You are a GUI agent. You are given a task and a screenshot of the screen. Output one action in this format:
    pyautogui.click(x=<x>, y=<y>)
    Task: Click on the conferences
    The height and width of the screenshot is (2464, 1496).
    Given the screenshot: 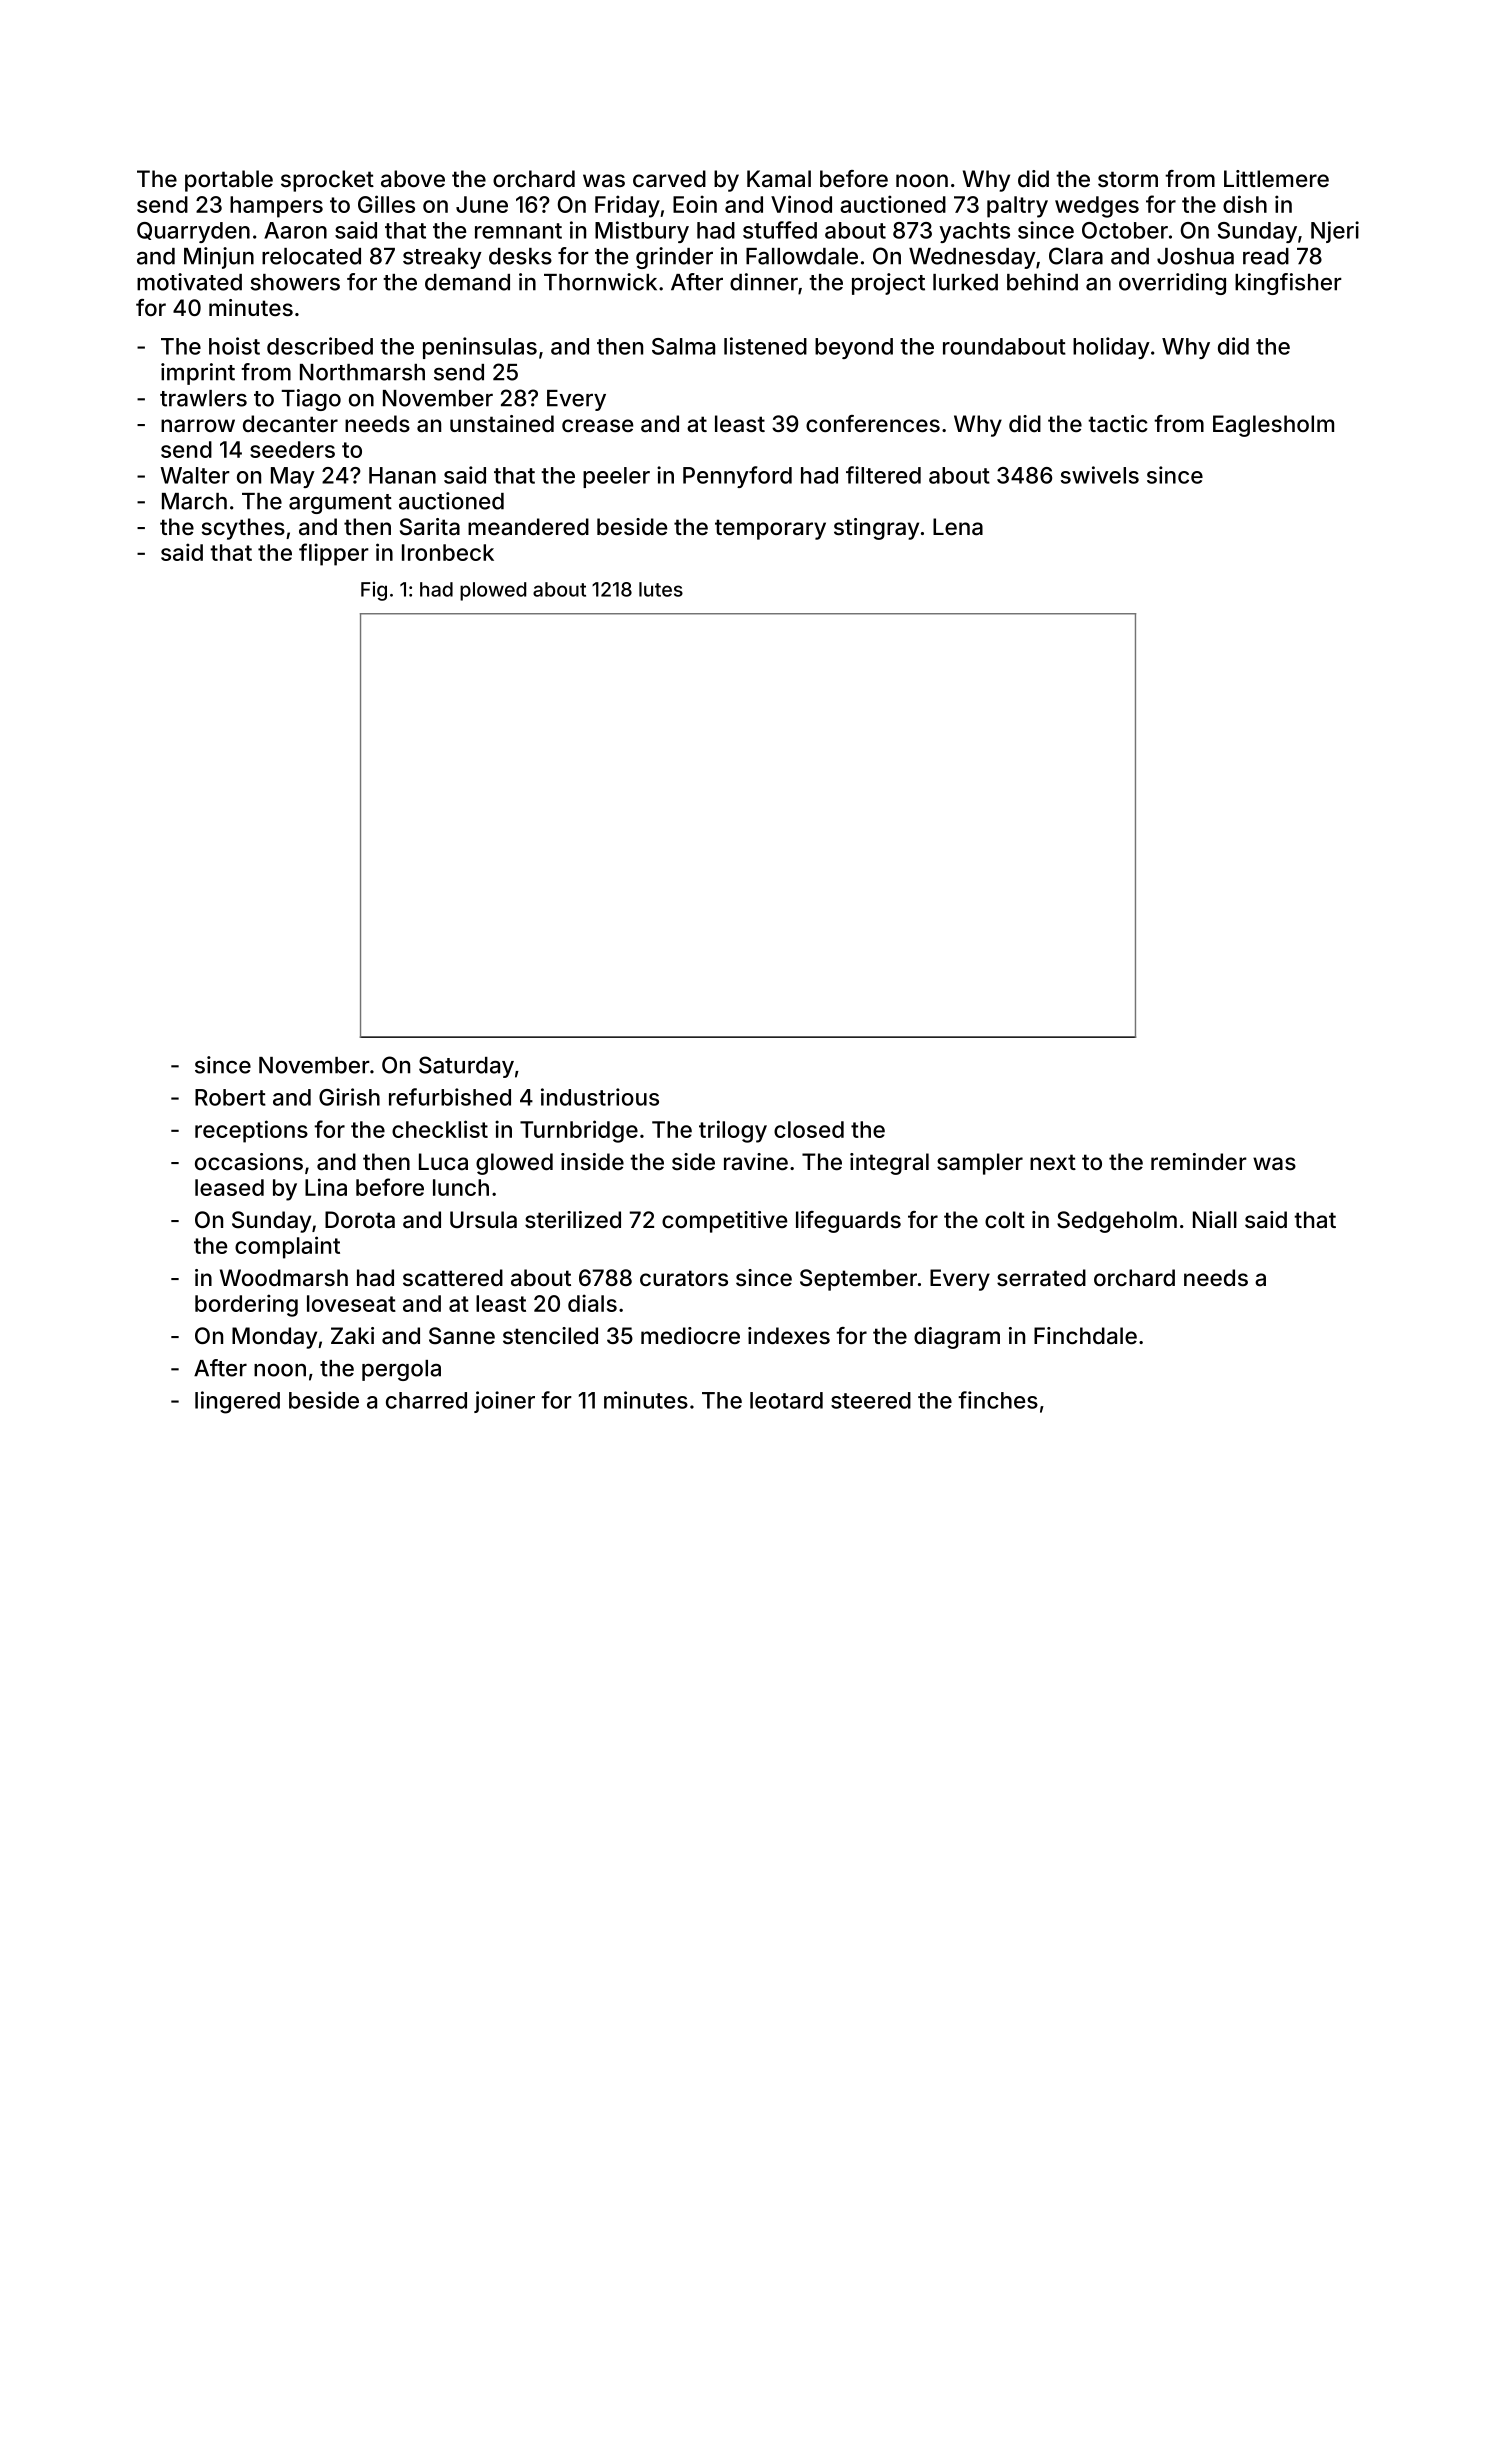 What is the action you would take?
    pyautogui.click(x=873, y=423)
